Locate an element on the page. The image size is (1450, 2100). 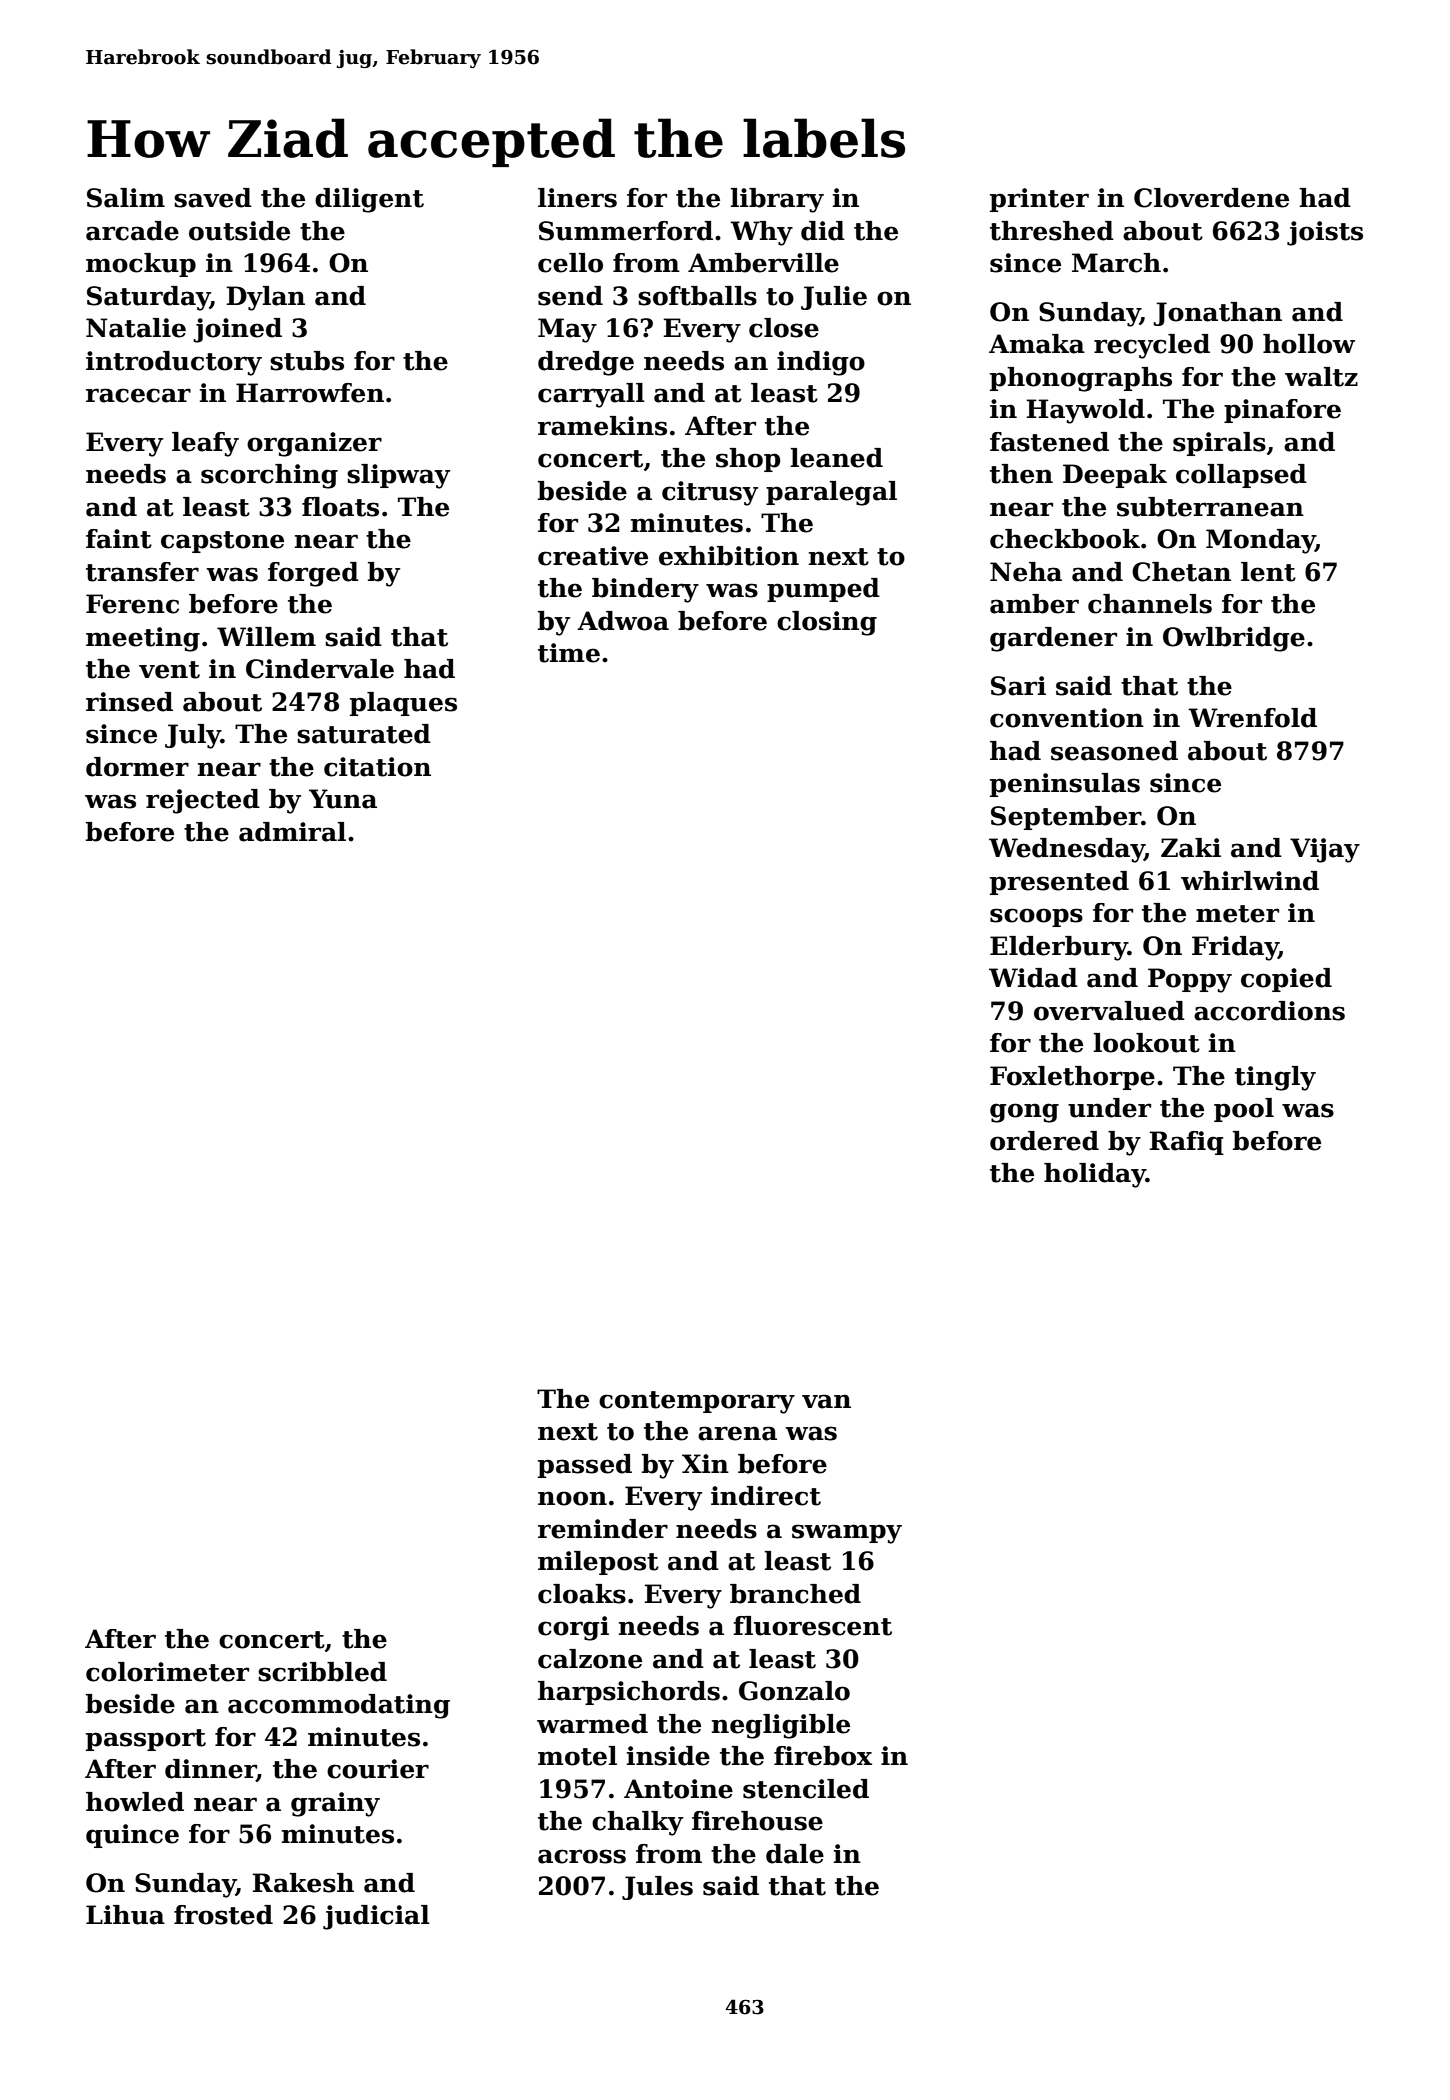
dredge is located at coordinates (586, 363).
